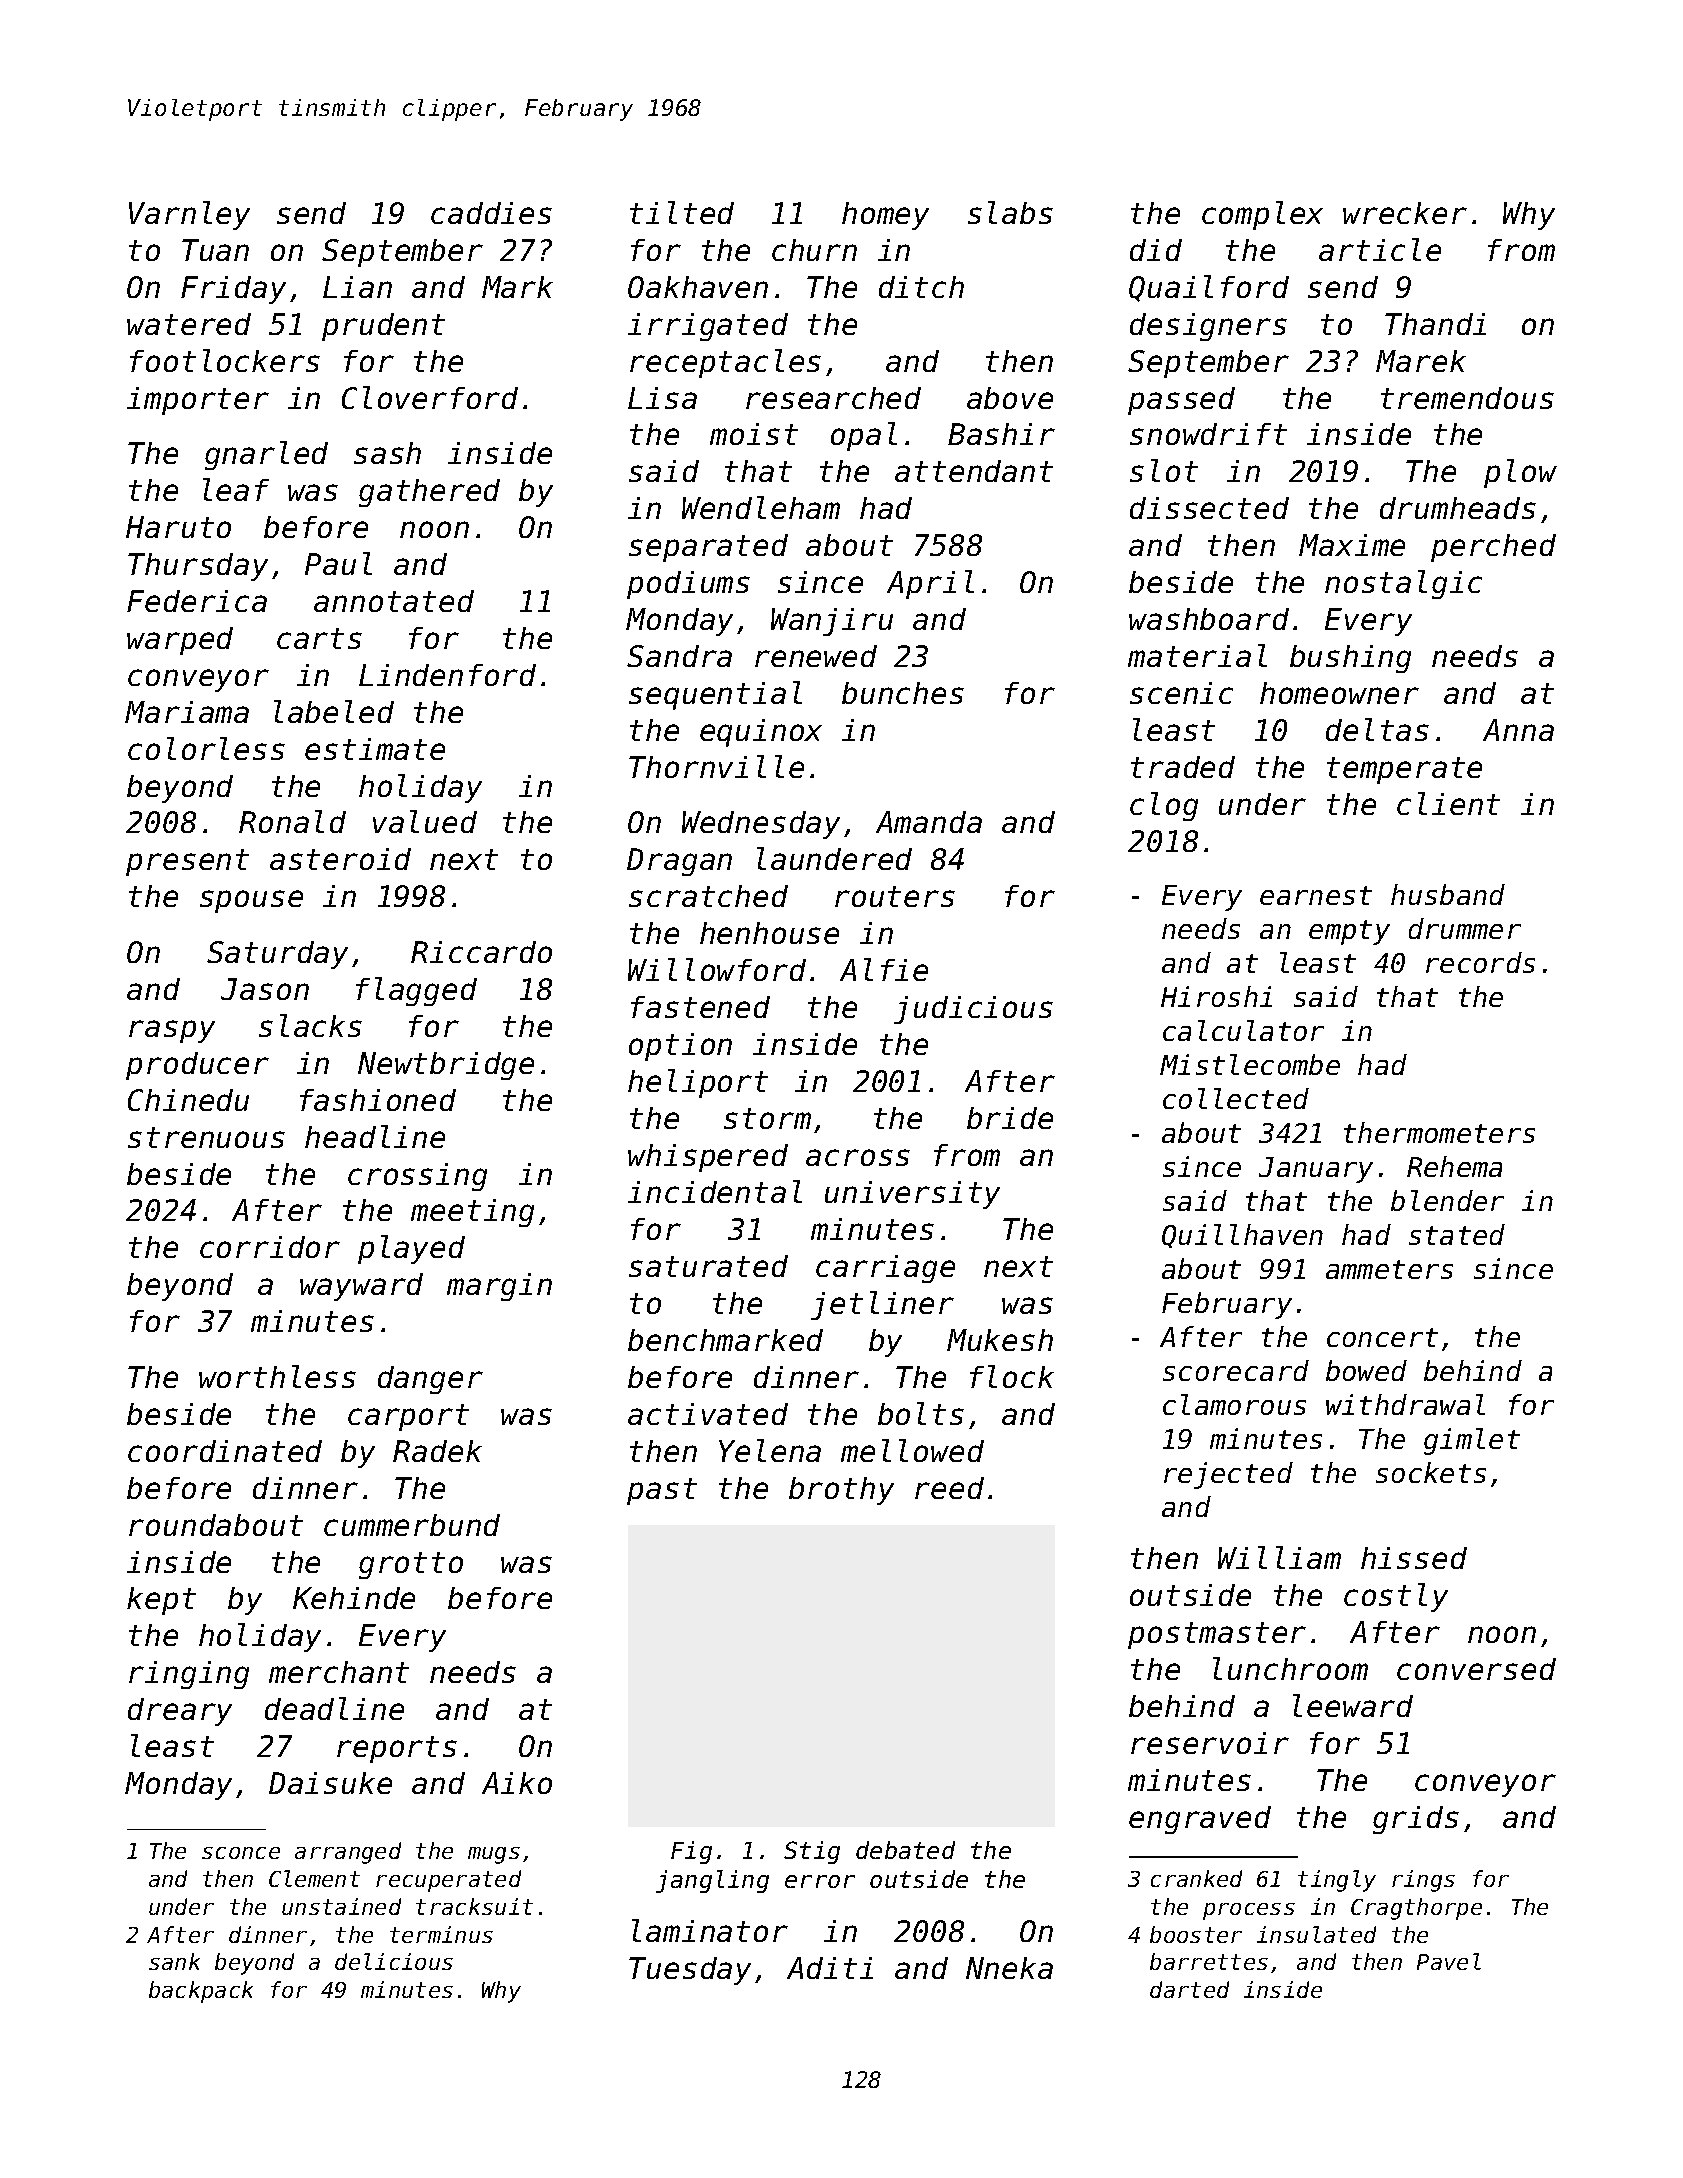 This page has width=1683, height=2178. Describe the element at coordinates (1472, 1441) in the page. I see `gimlet` at that location.
